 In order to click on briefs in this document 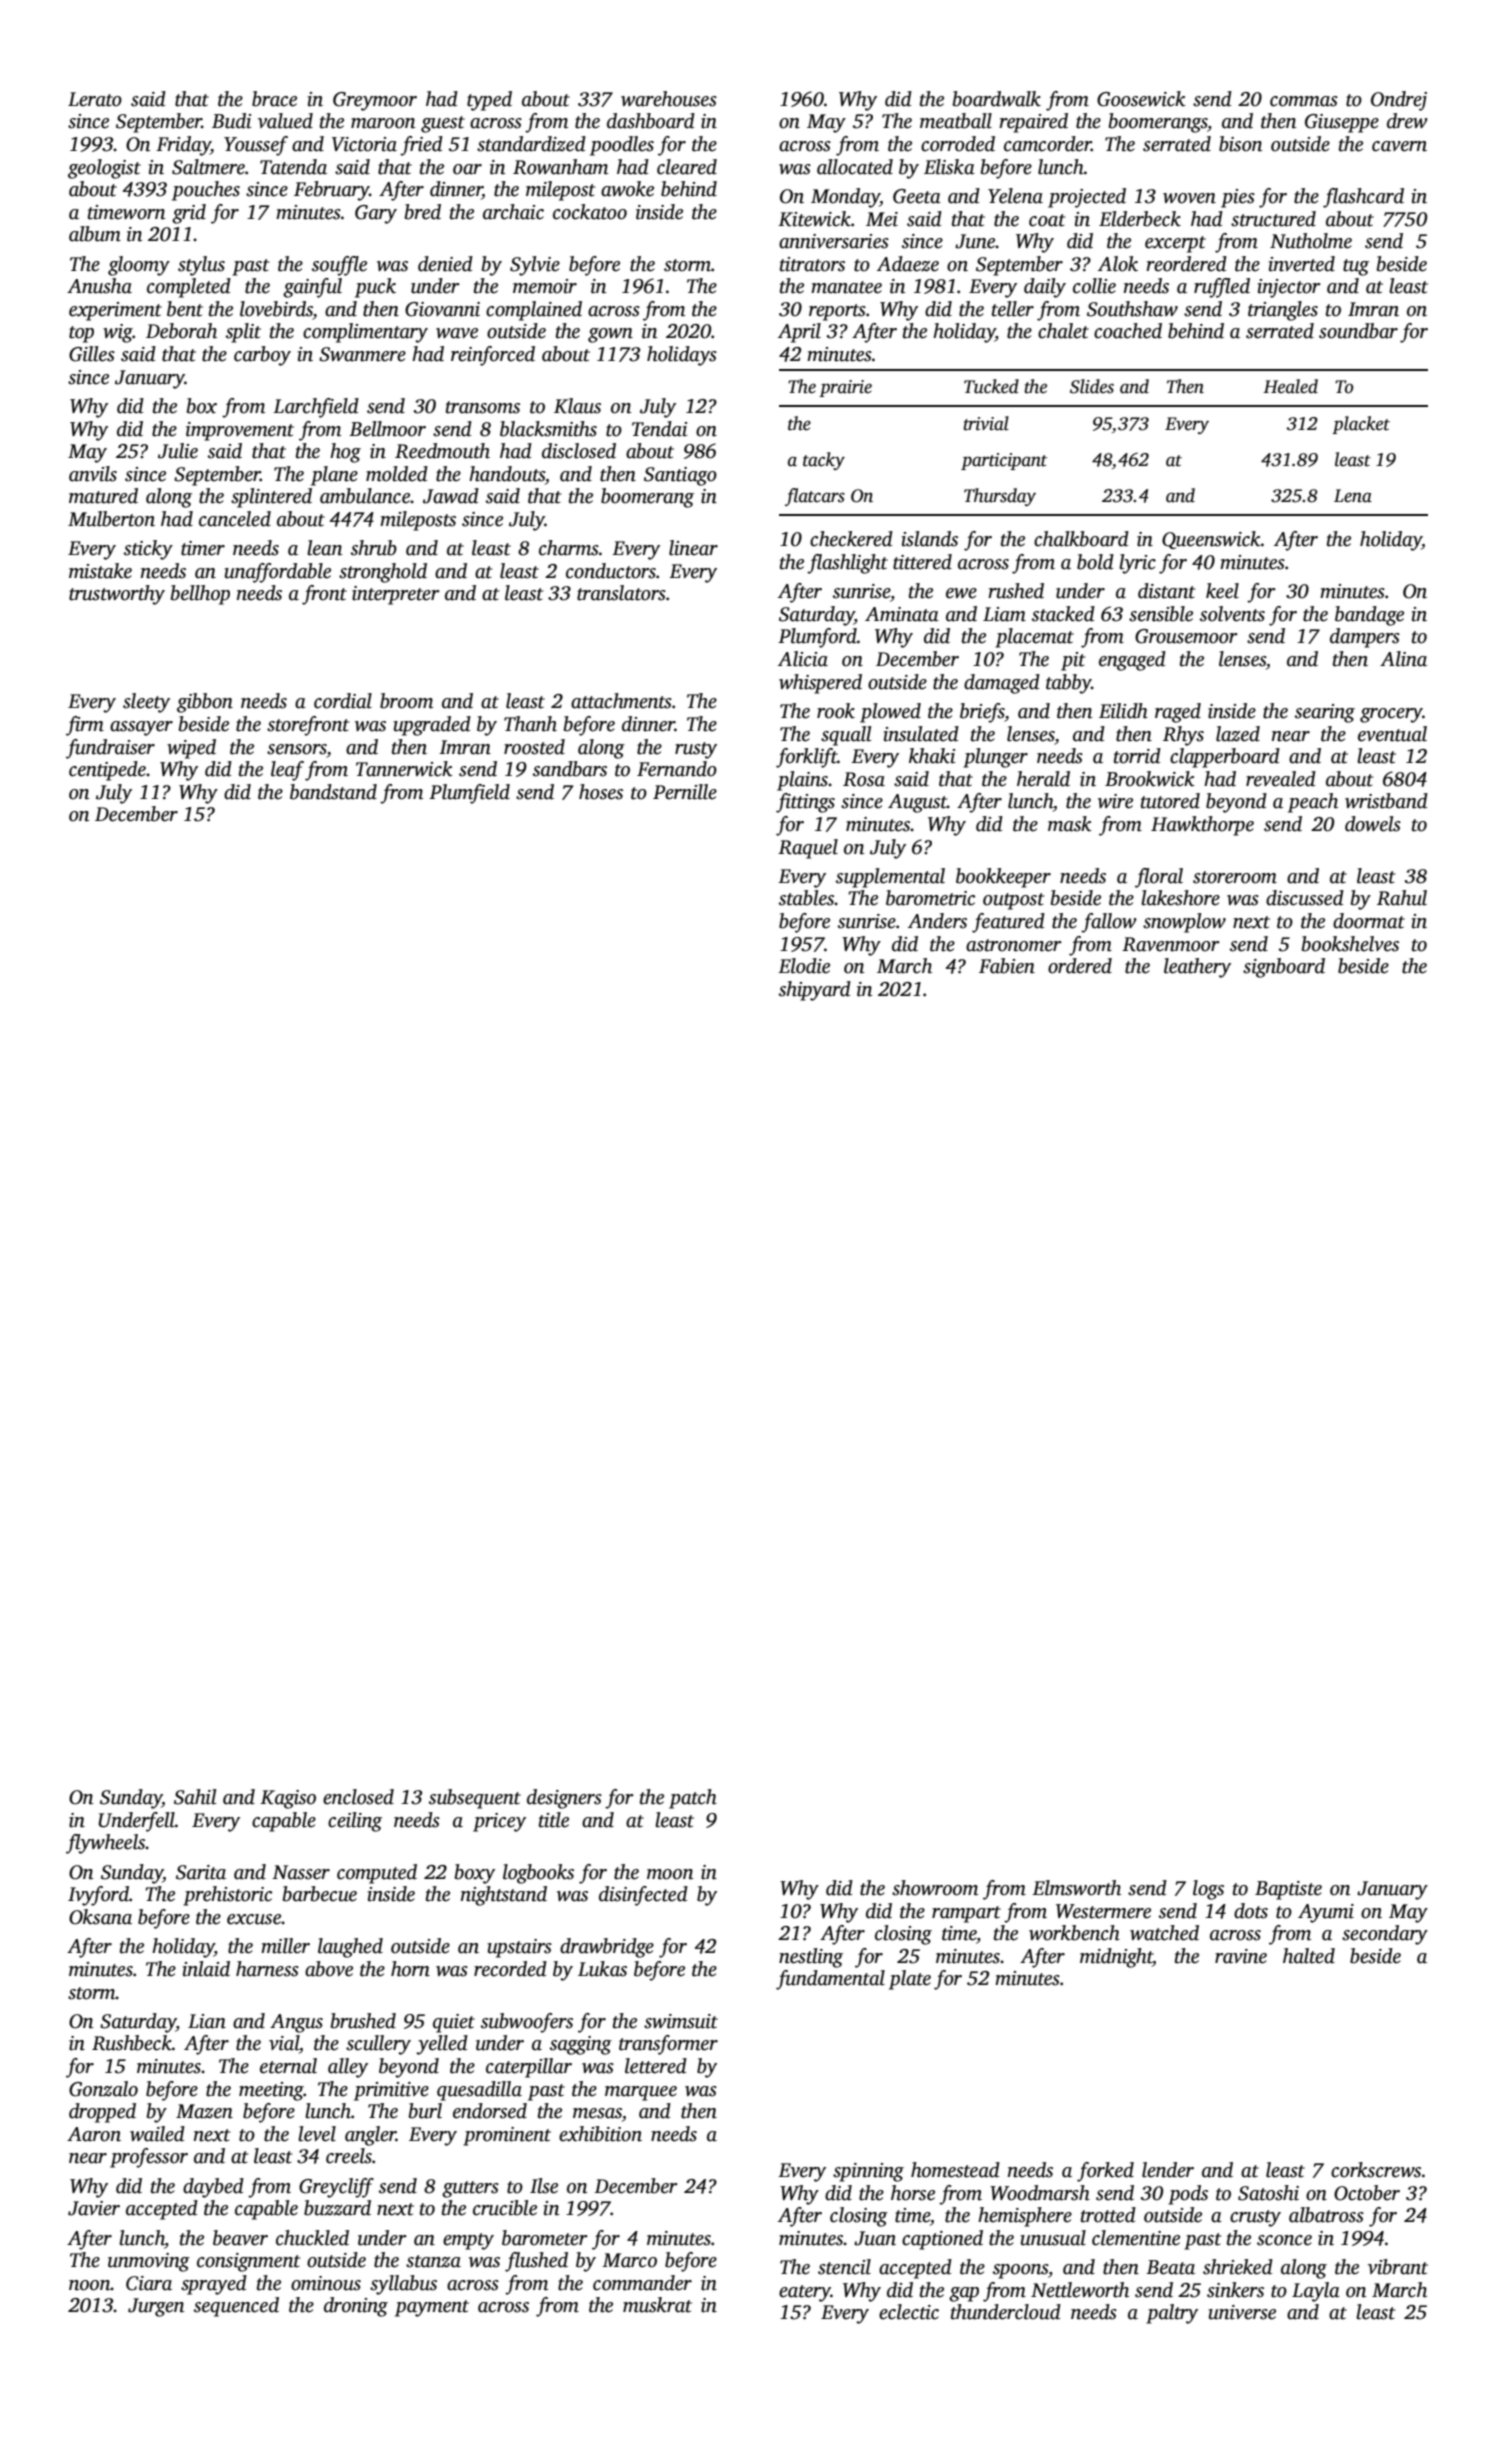, I will do `click(982, 713)`.
